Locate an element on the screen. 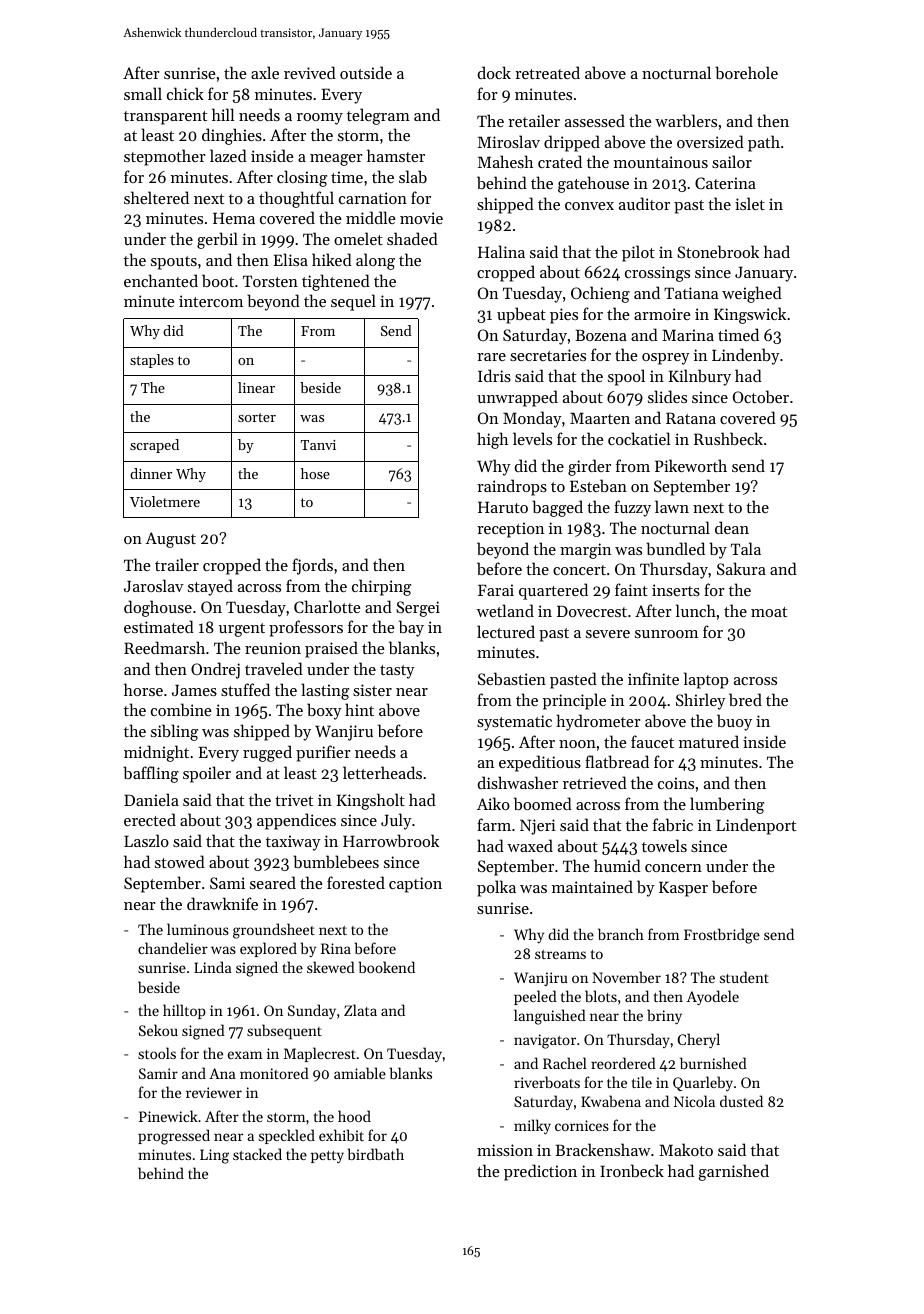 The width and height of the screenshot is (924, 1314). letterheads is located at coordinates (382, 772).
